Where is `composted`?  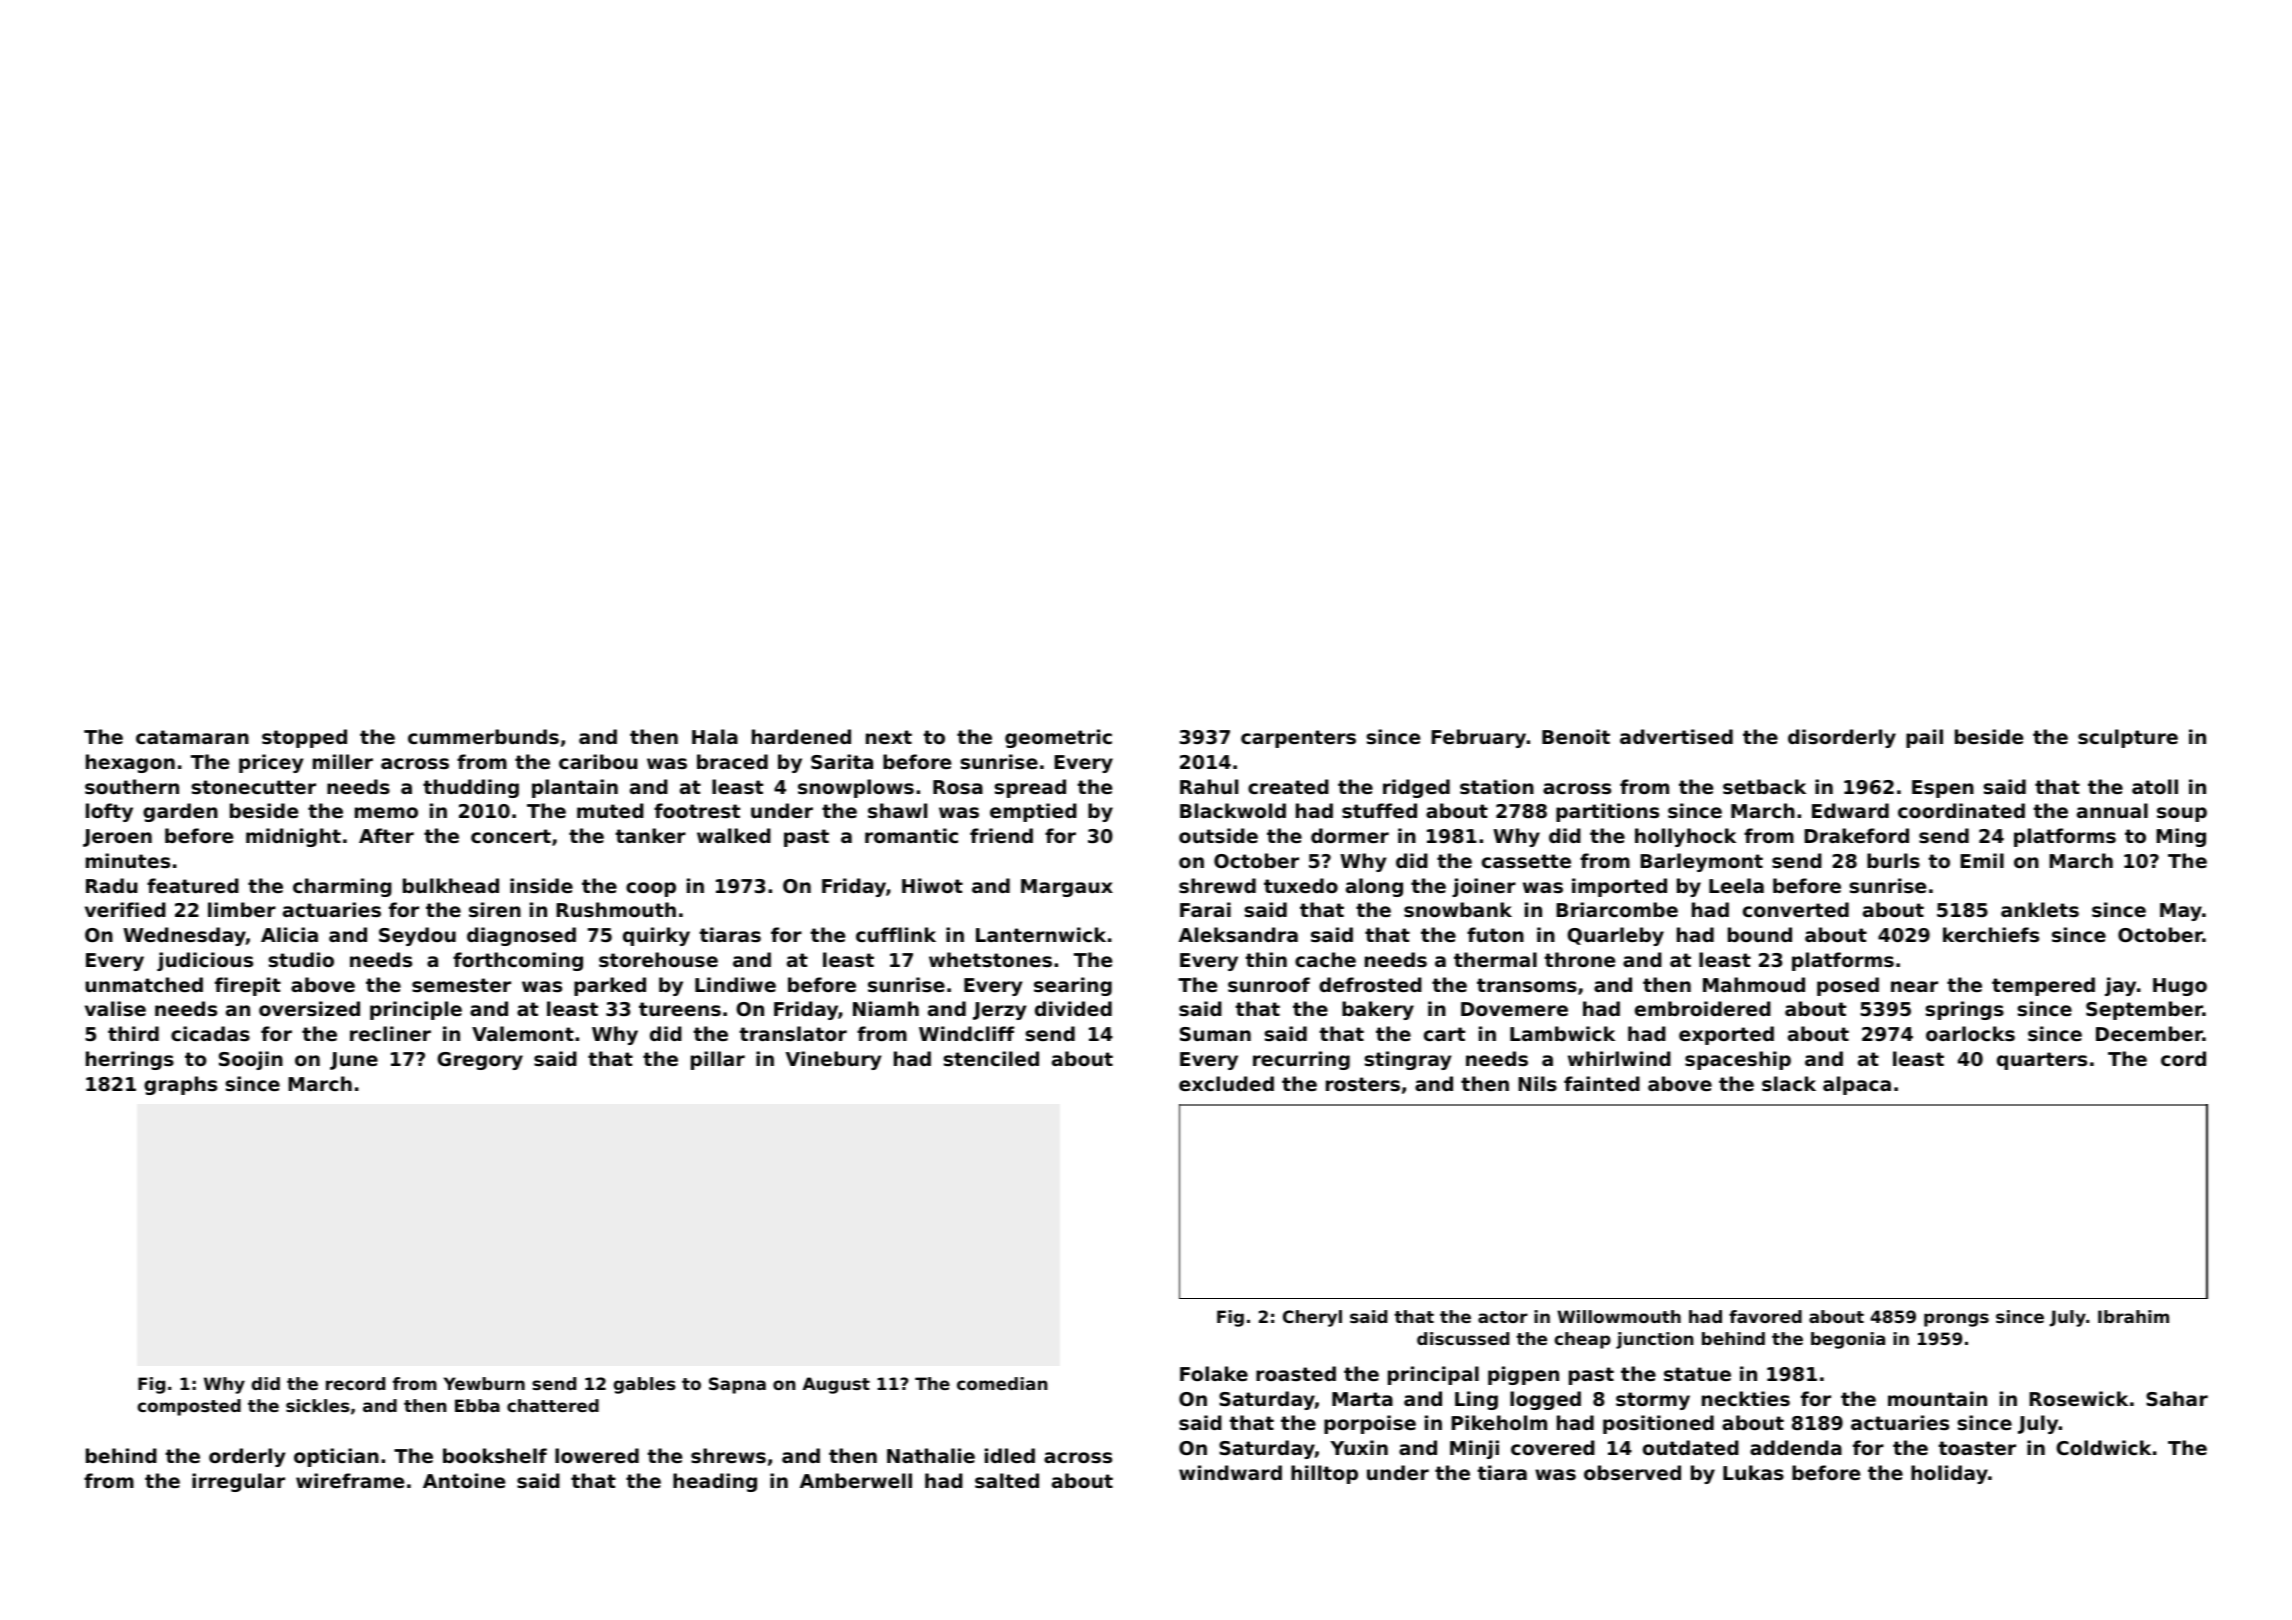
composted is located at coordinates (189, 1407).
